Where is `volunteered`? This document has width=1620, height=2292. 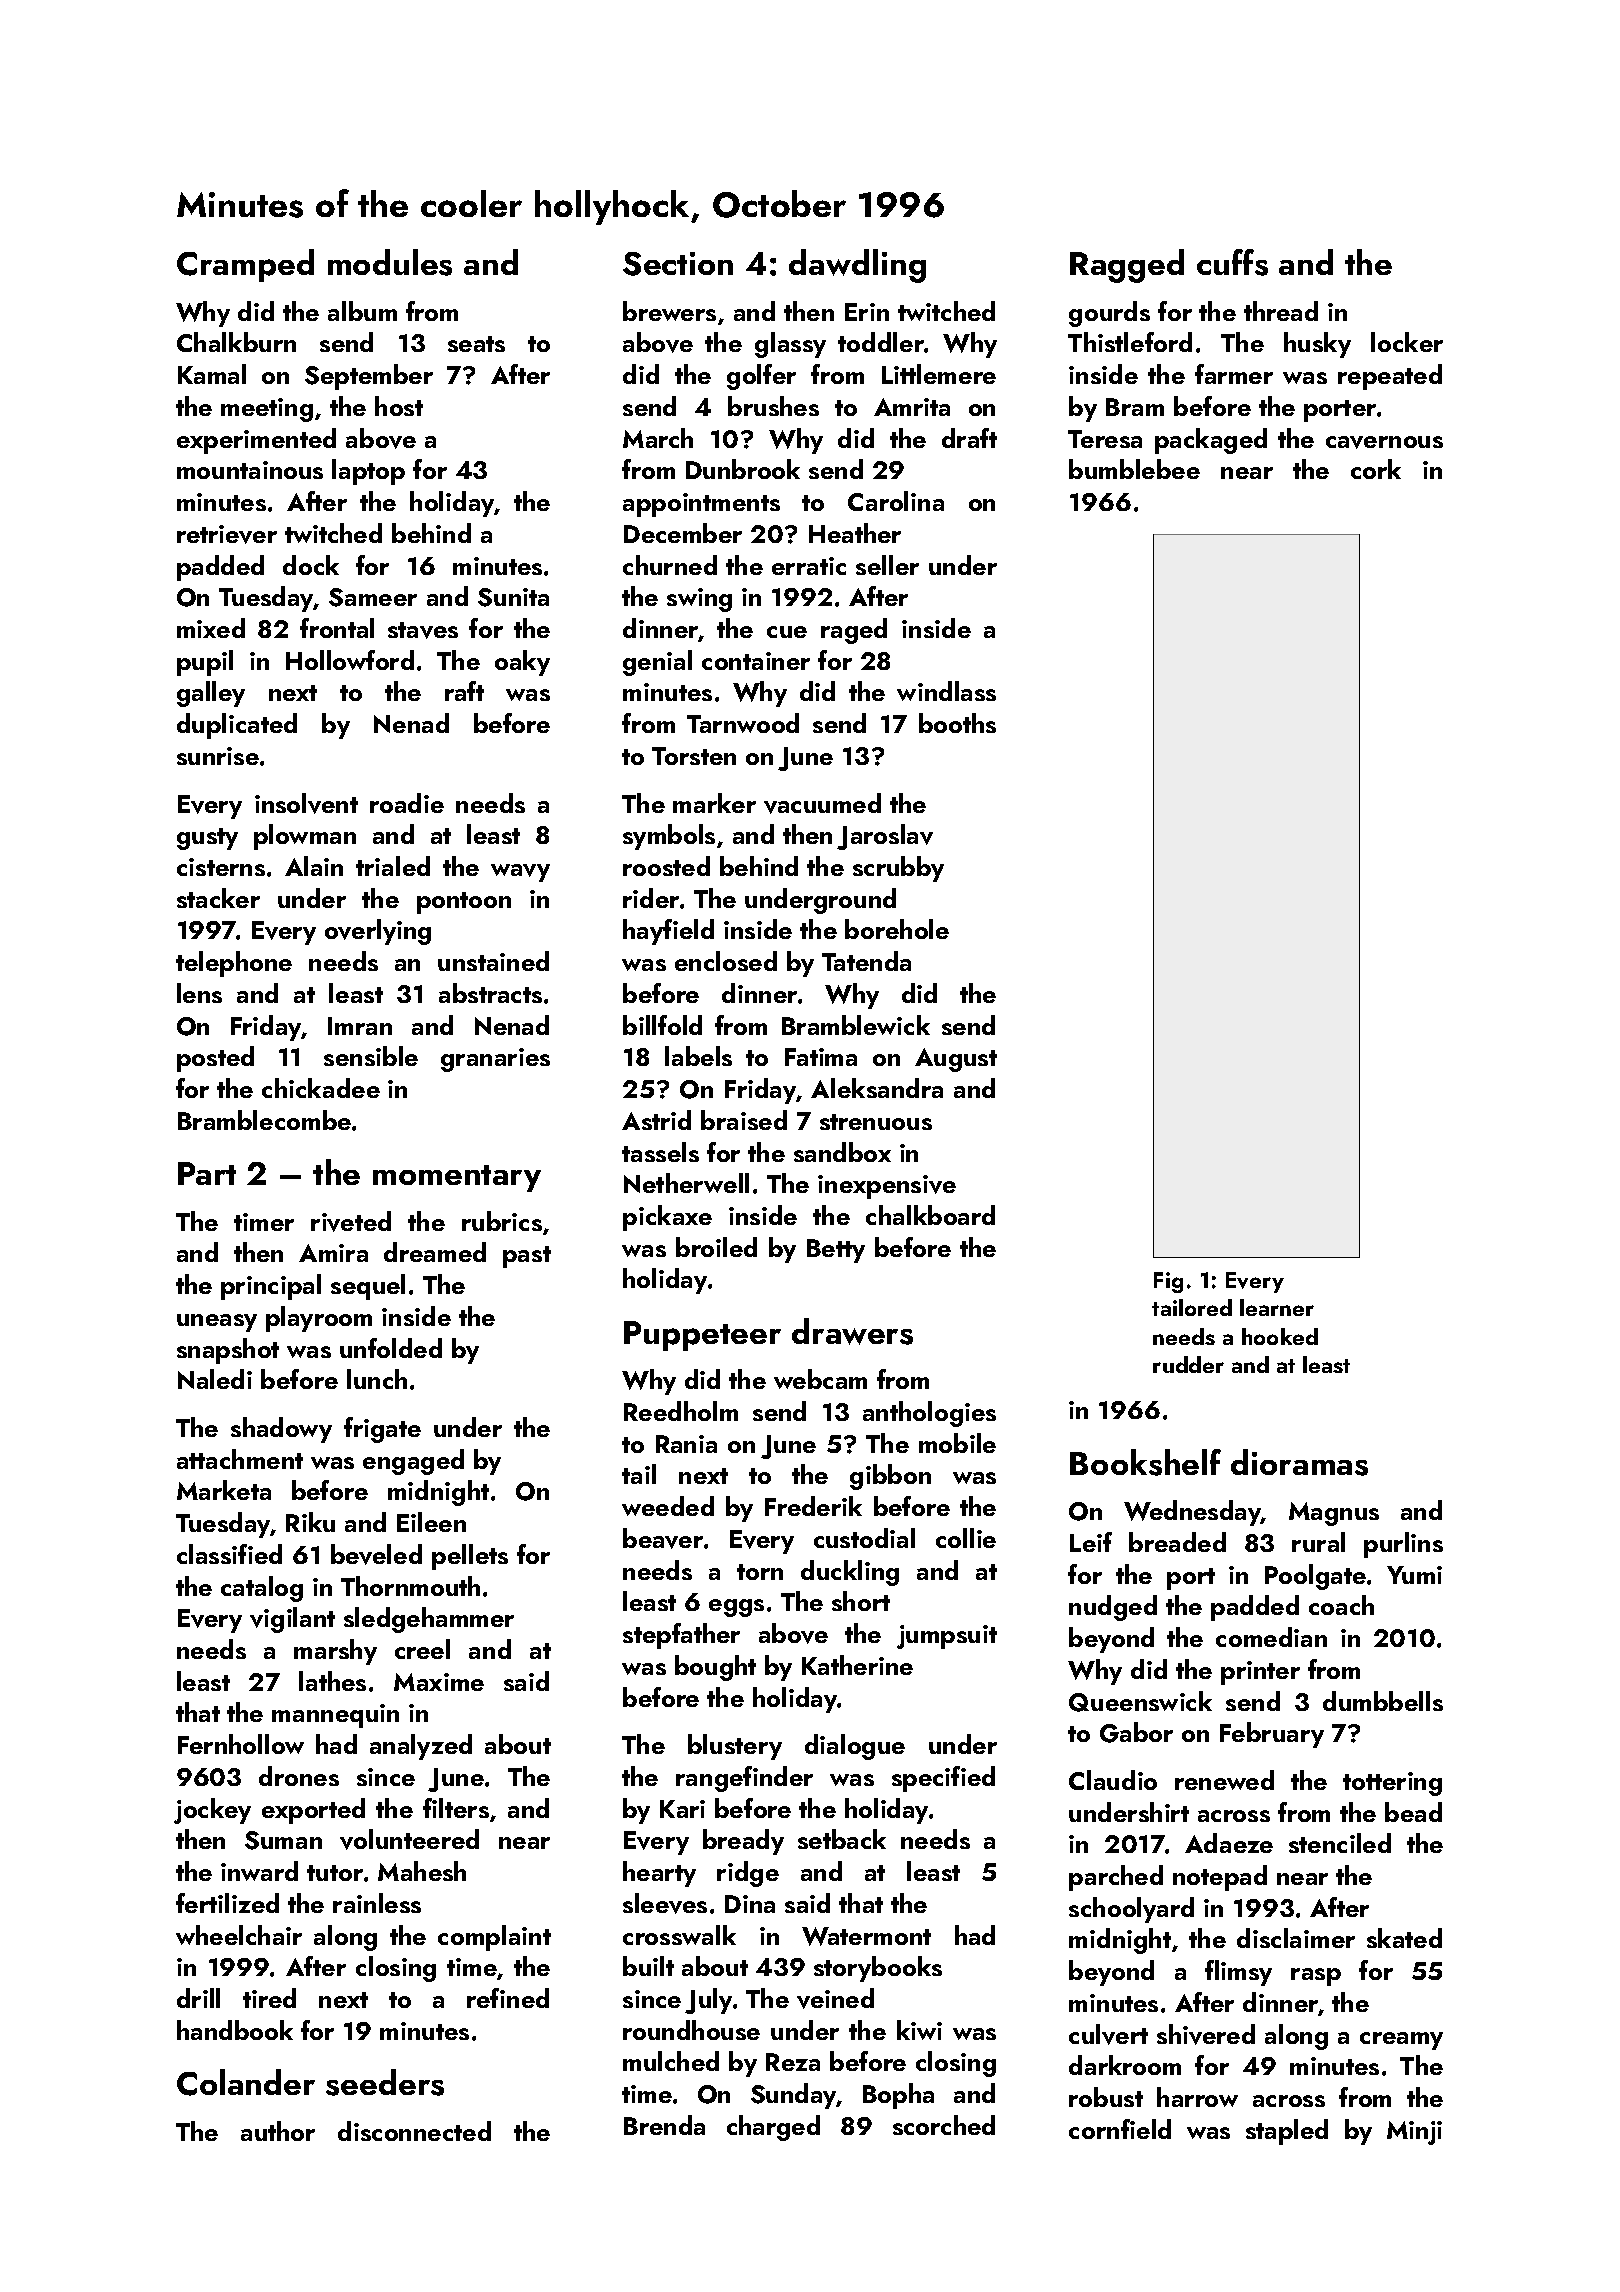 volunteered is located at coordinates (409, 1839).
